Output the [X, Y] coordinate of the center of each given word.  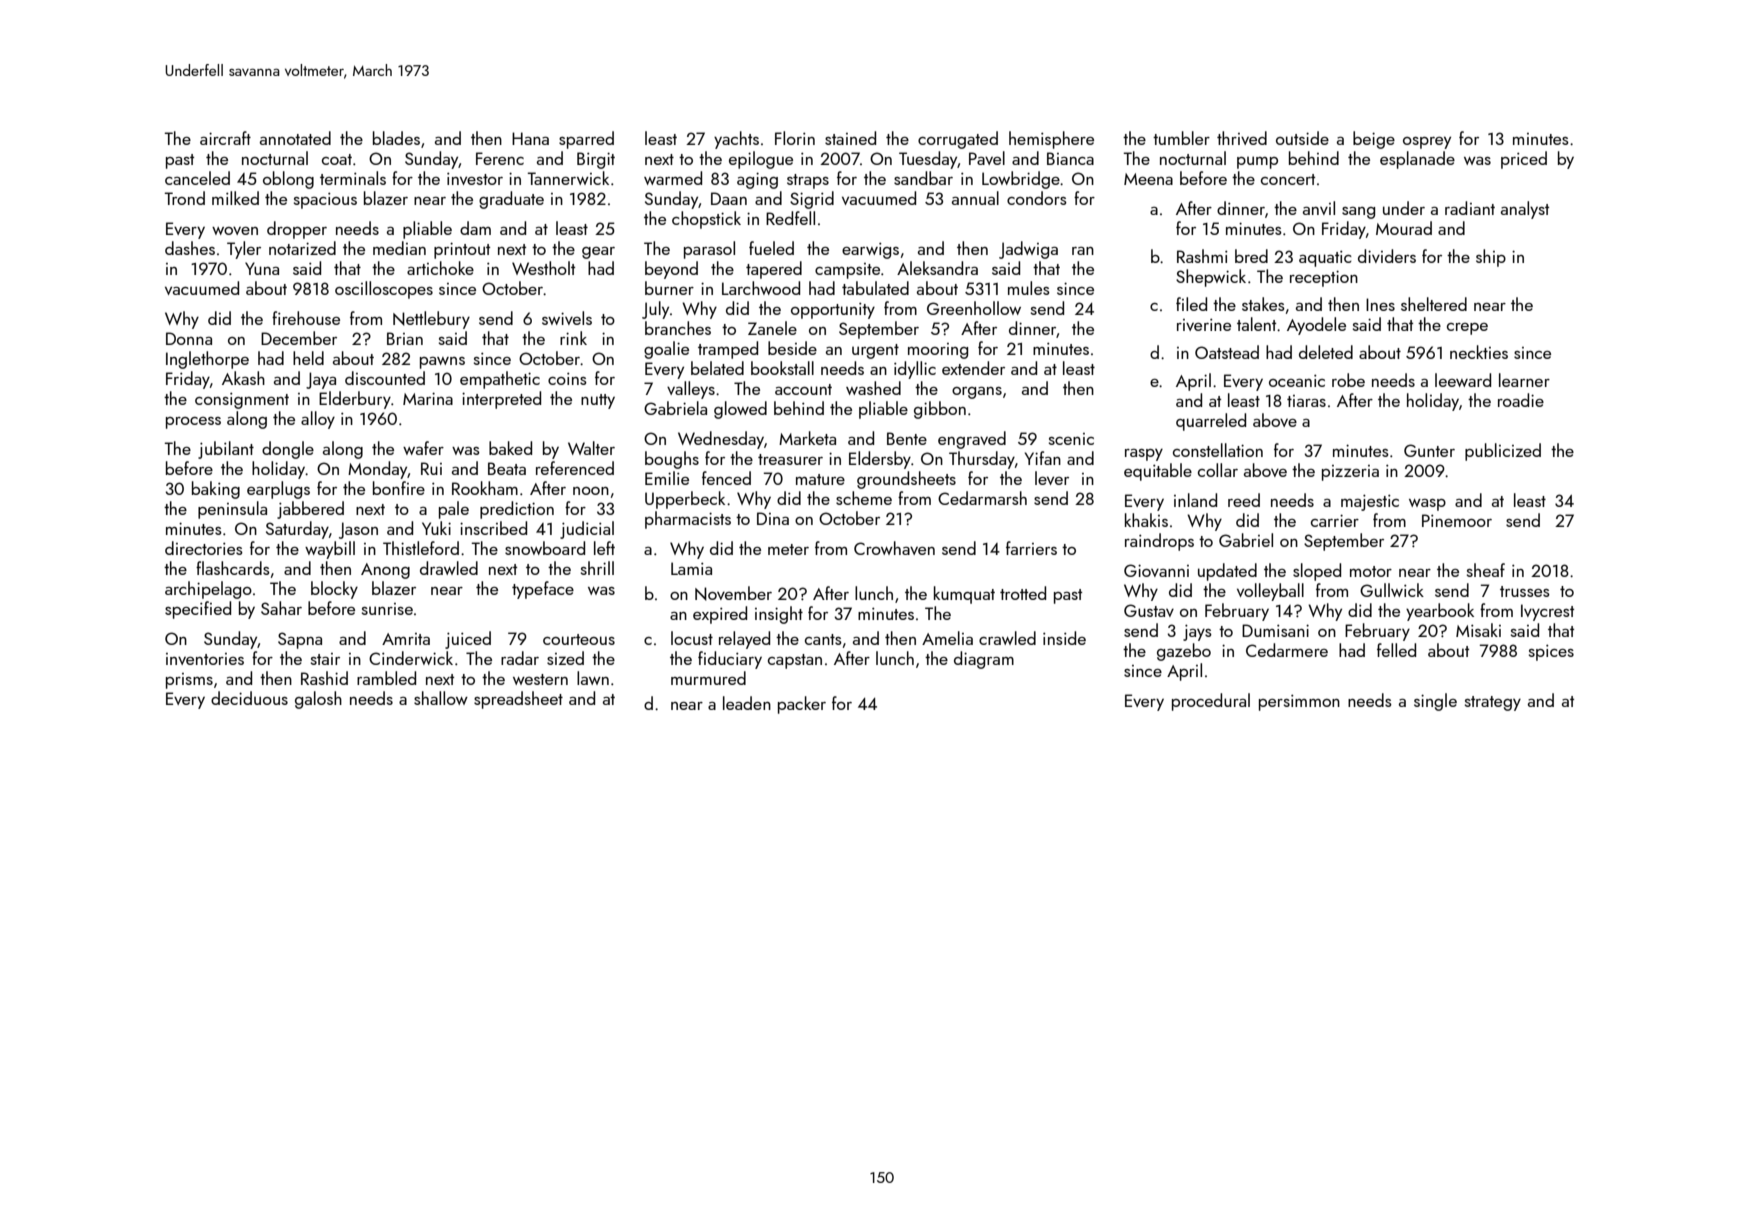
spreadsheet [518, 700]
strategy [1493, 703]
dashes [190, 248]
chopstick [706, 220]
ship [1491, 258]
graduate [511, 200]
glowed [740, 410]
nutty [598, 401]
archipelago [208, 590]
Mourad [1404, 228]
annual [975, 198]
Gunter [1429, 450]
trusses [1525, 591]
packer [802, 705]
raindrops [1159, 542]
